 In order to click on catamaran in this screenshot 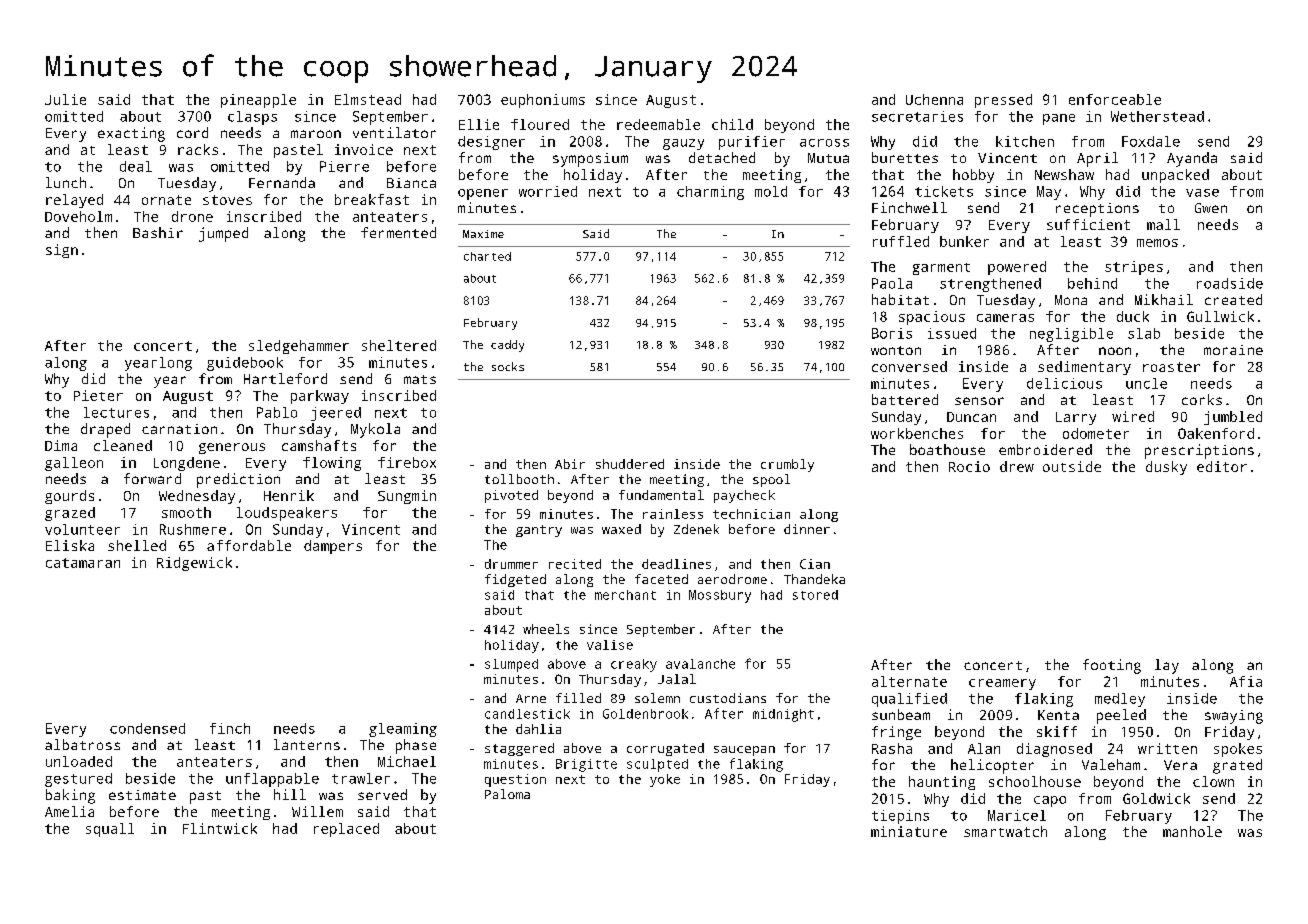, I will do `click(83, 563)`.
